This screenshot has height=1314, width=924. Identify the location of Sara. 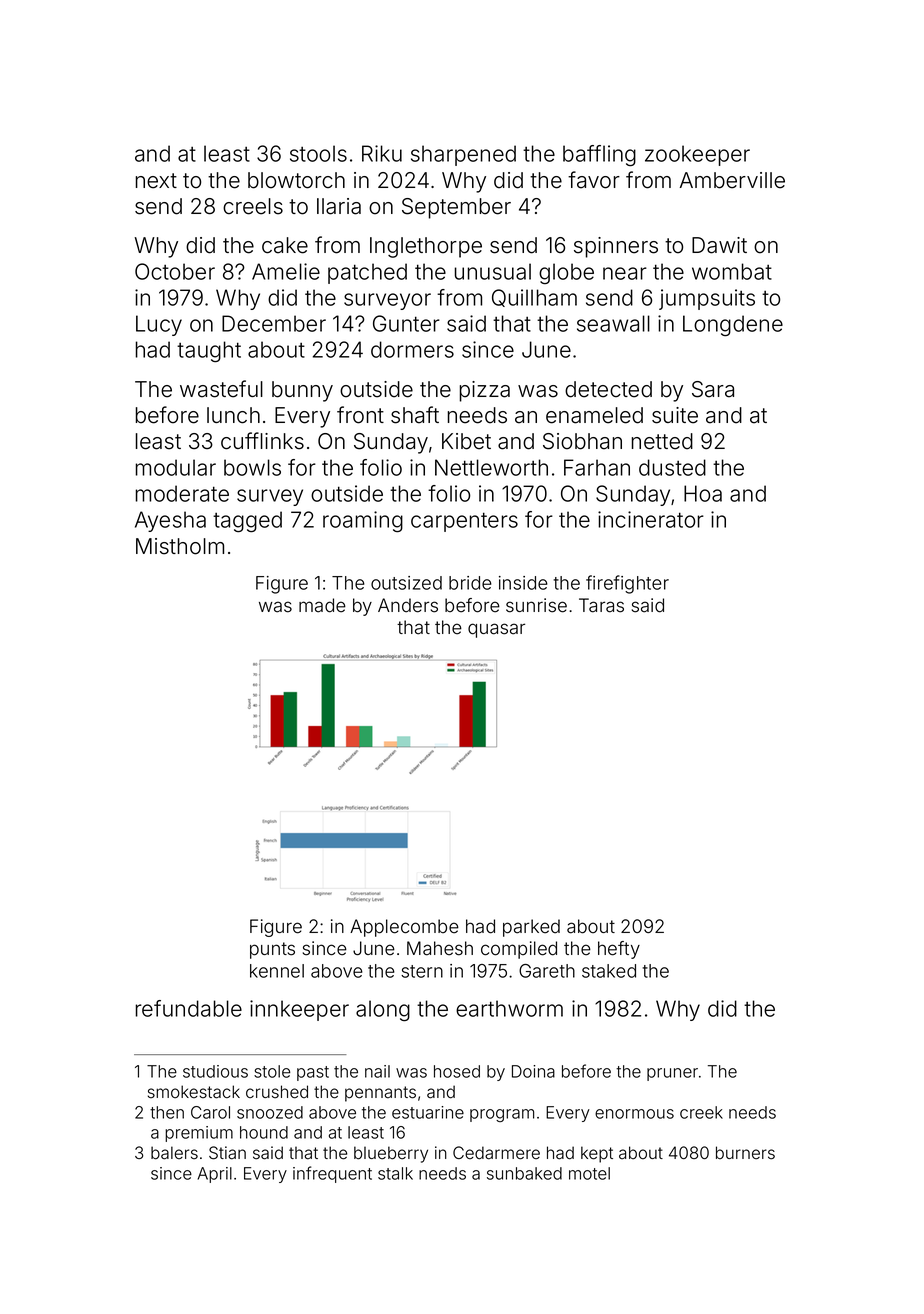
(713, 389).
